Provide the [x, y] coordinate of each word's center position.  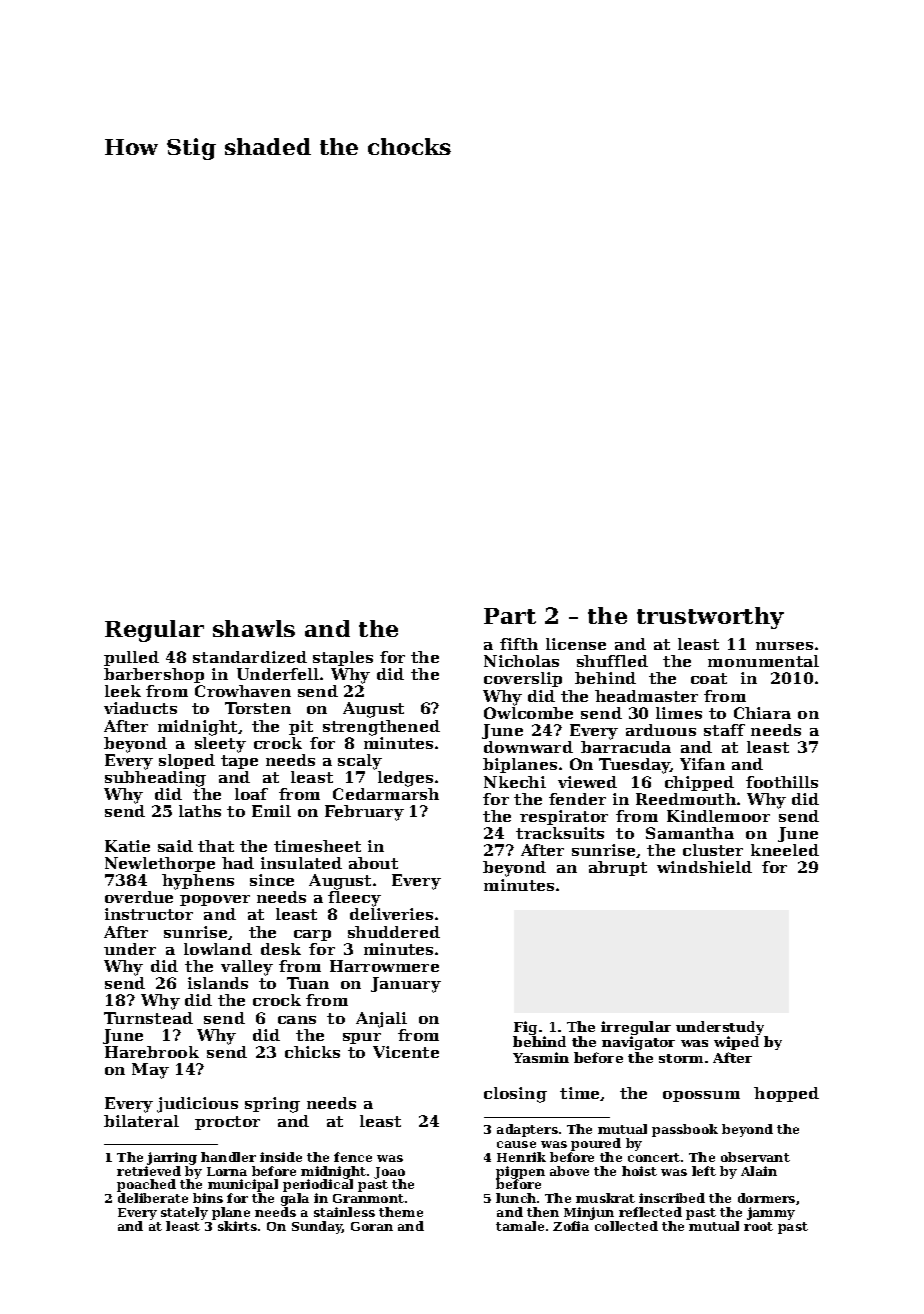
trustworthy [710, 618]
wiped [736, 1043]
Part [510, 616]
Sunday [317, 1227]
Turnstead [148, 1018]
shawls [254, 628]
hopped [786, 1094]
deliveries [391, 914]
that [216, 846]
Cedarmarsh [386, 794]
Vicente [406, 1052]
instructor [149, 914]
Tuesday [634, 766]
